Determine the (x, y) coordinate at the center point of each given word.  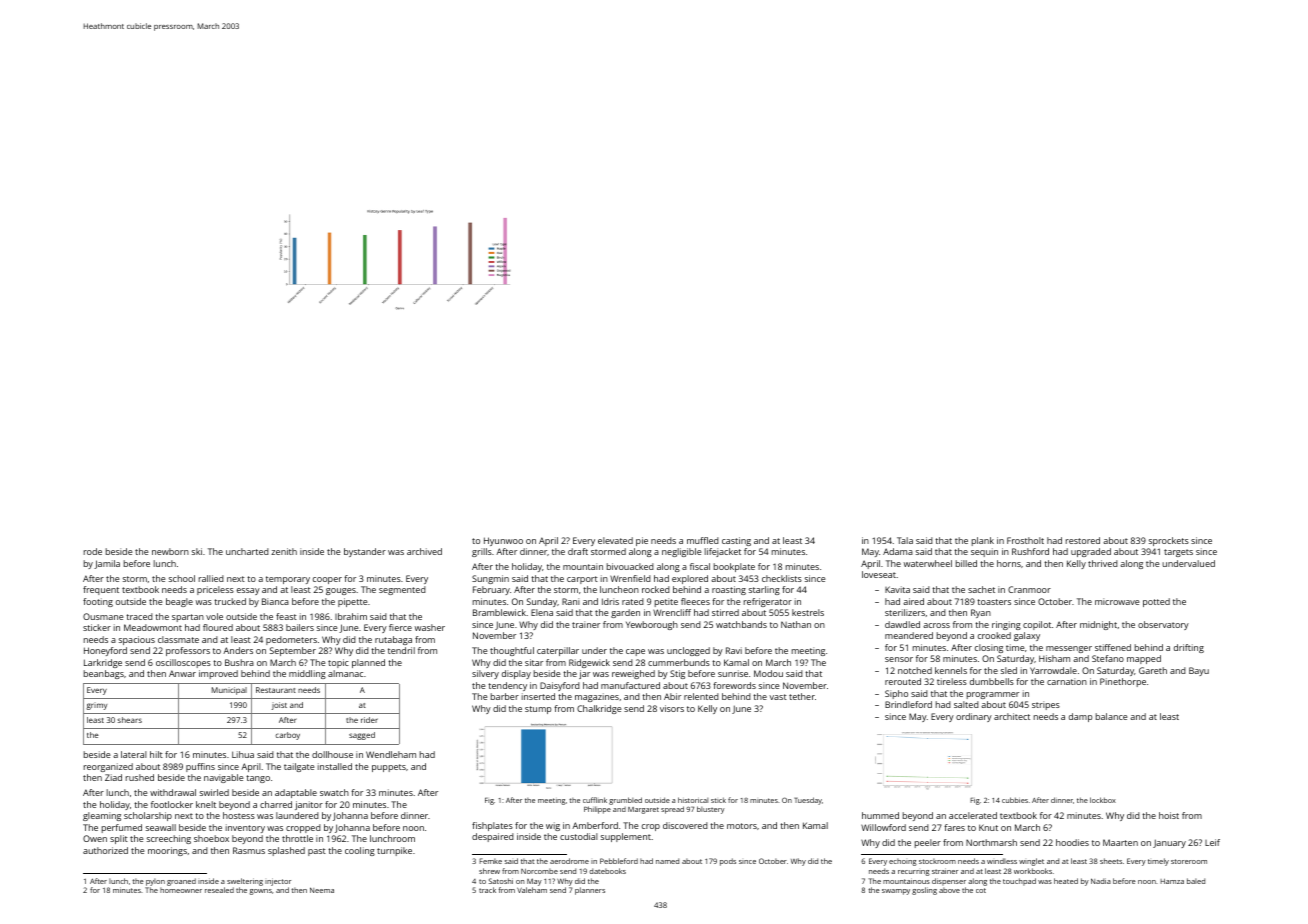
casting (736, 541)
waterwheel (928, 563)
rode (93, 551)
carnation (1067, 681)
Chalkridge (599, 709)
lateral (134, 754)
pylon (155, 882)
